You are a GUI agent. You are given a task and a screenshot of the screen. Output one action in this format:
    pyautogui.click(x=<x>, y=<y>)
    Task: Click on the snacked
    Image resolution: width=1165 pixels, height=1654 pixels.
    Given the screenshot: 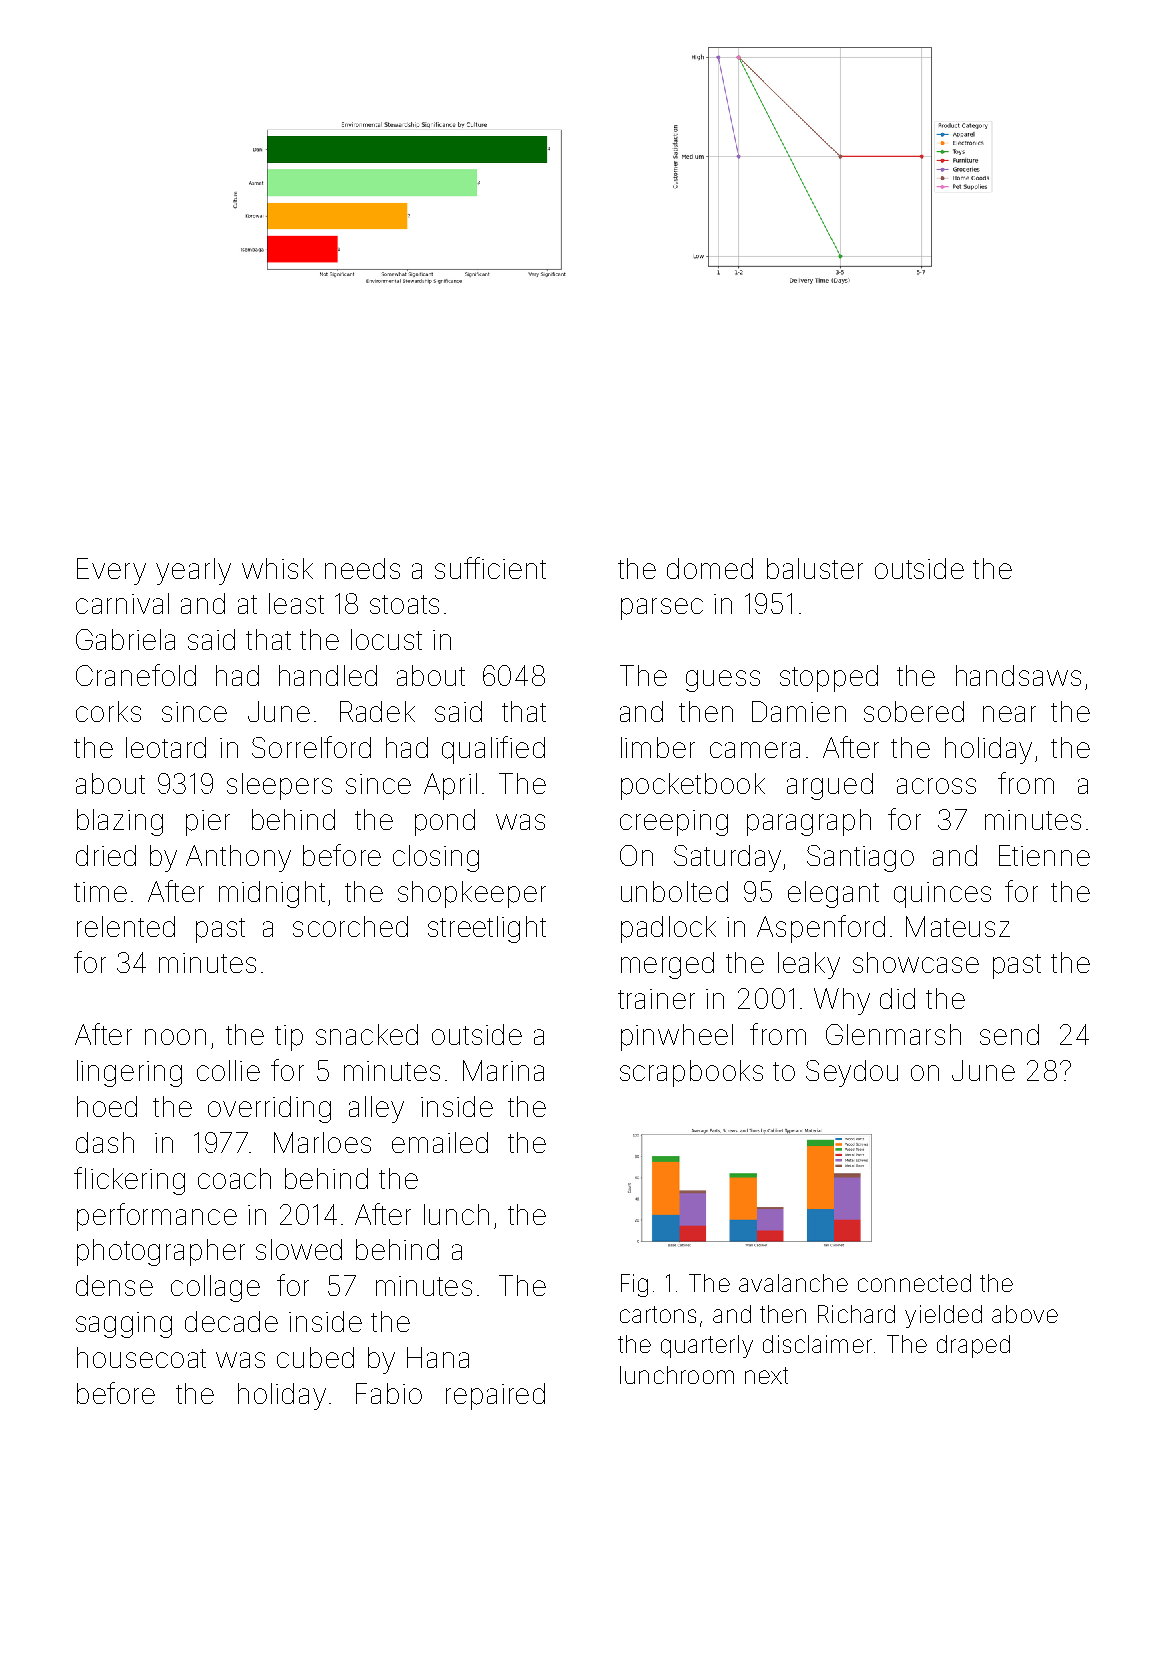 What is the action you would take?
    pyautogui.click(x=367, y=1034)
